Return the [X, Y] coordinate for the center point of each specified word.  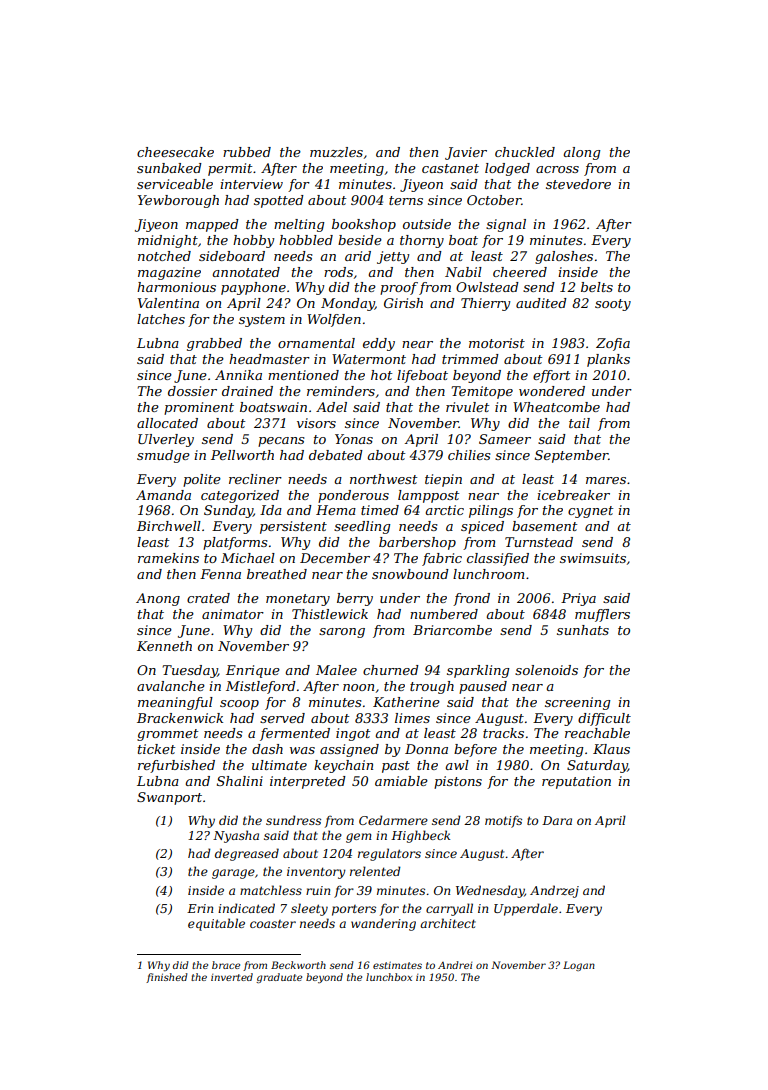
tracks [503, 733]
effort [551, 376]
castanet [450, 168]
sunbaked [169, 168]
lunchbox [389, 977]
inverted [232, 977]
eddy [379, 344]
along [581, 153]
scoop [239, 705]
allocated [167, 423]
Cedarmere [393, 820]
